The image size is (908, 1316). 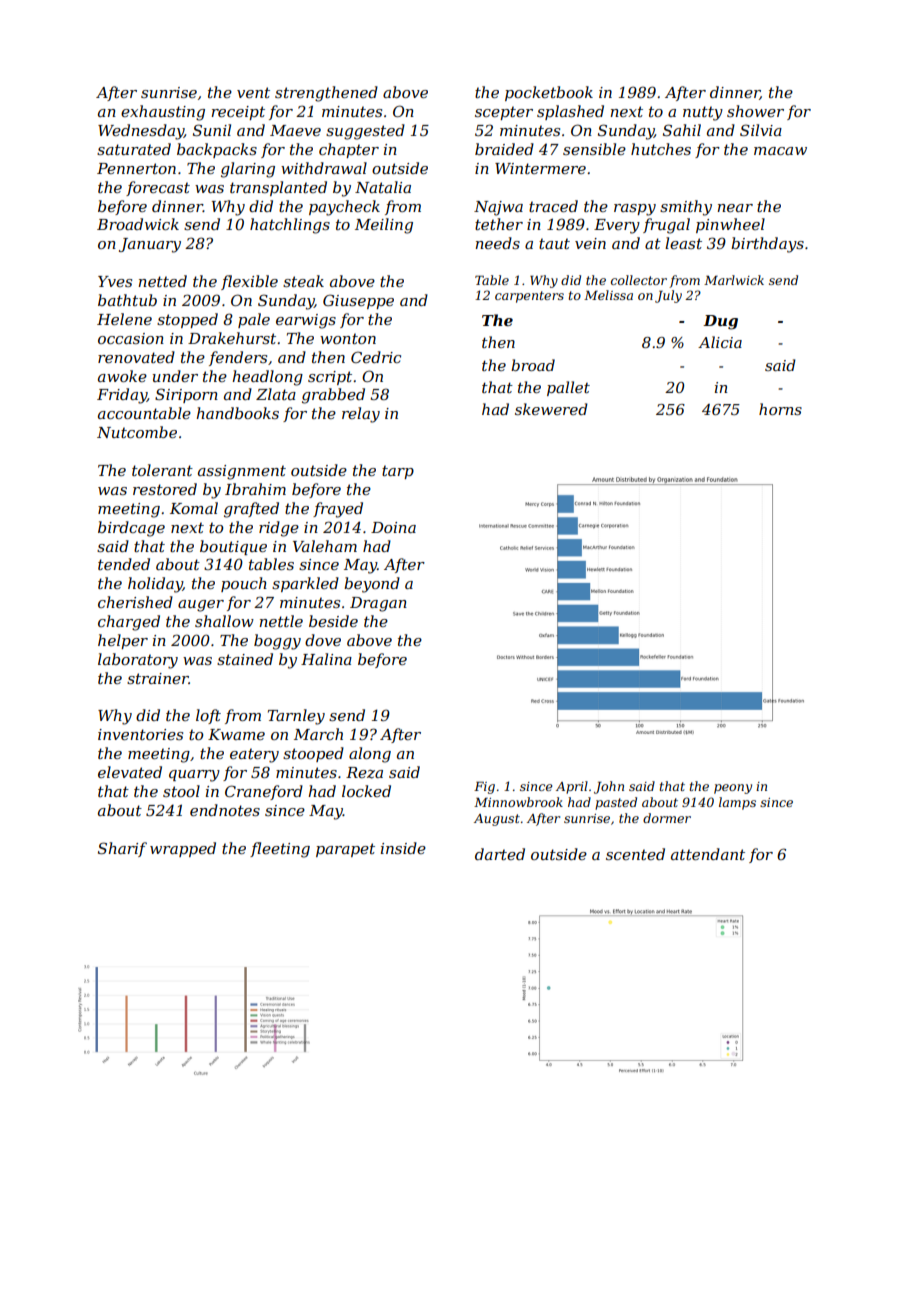 I want to click on Helene, so click(x=124, y=319).
